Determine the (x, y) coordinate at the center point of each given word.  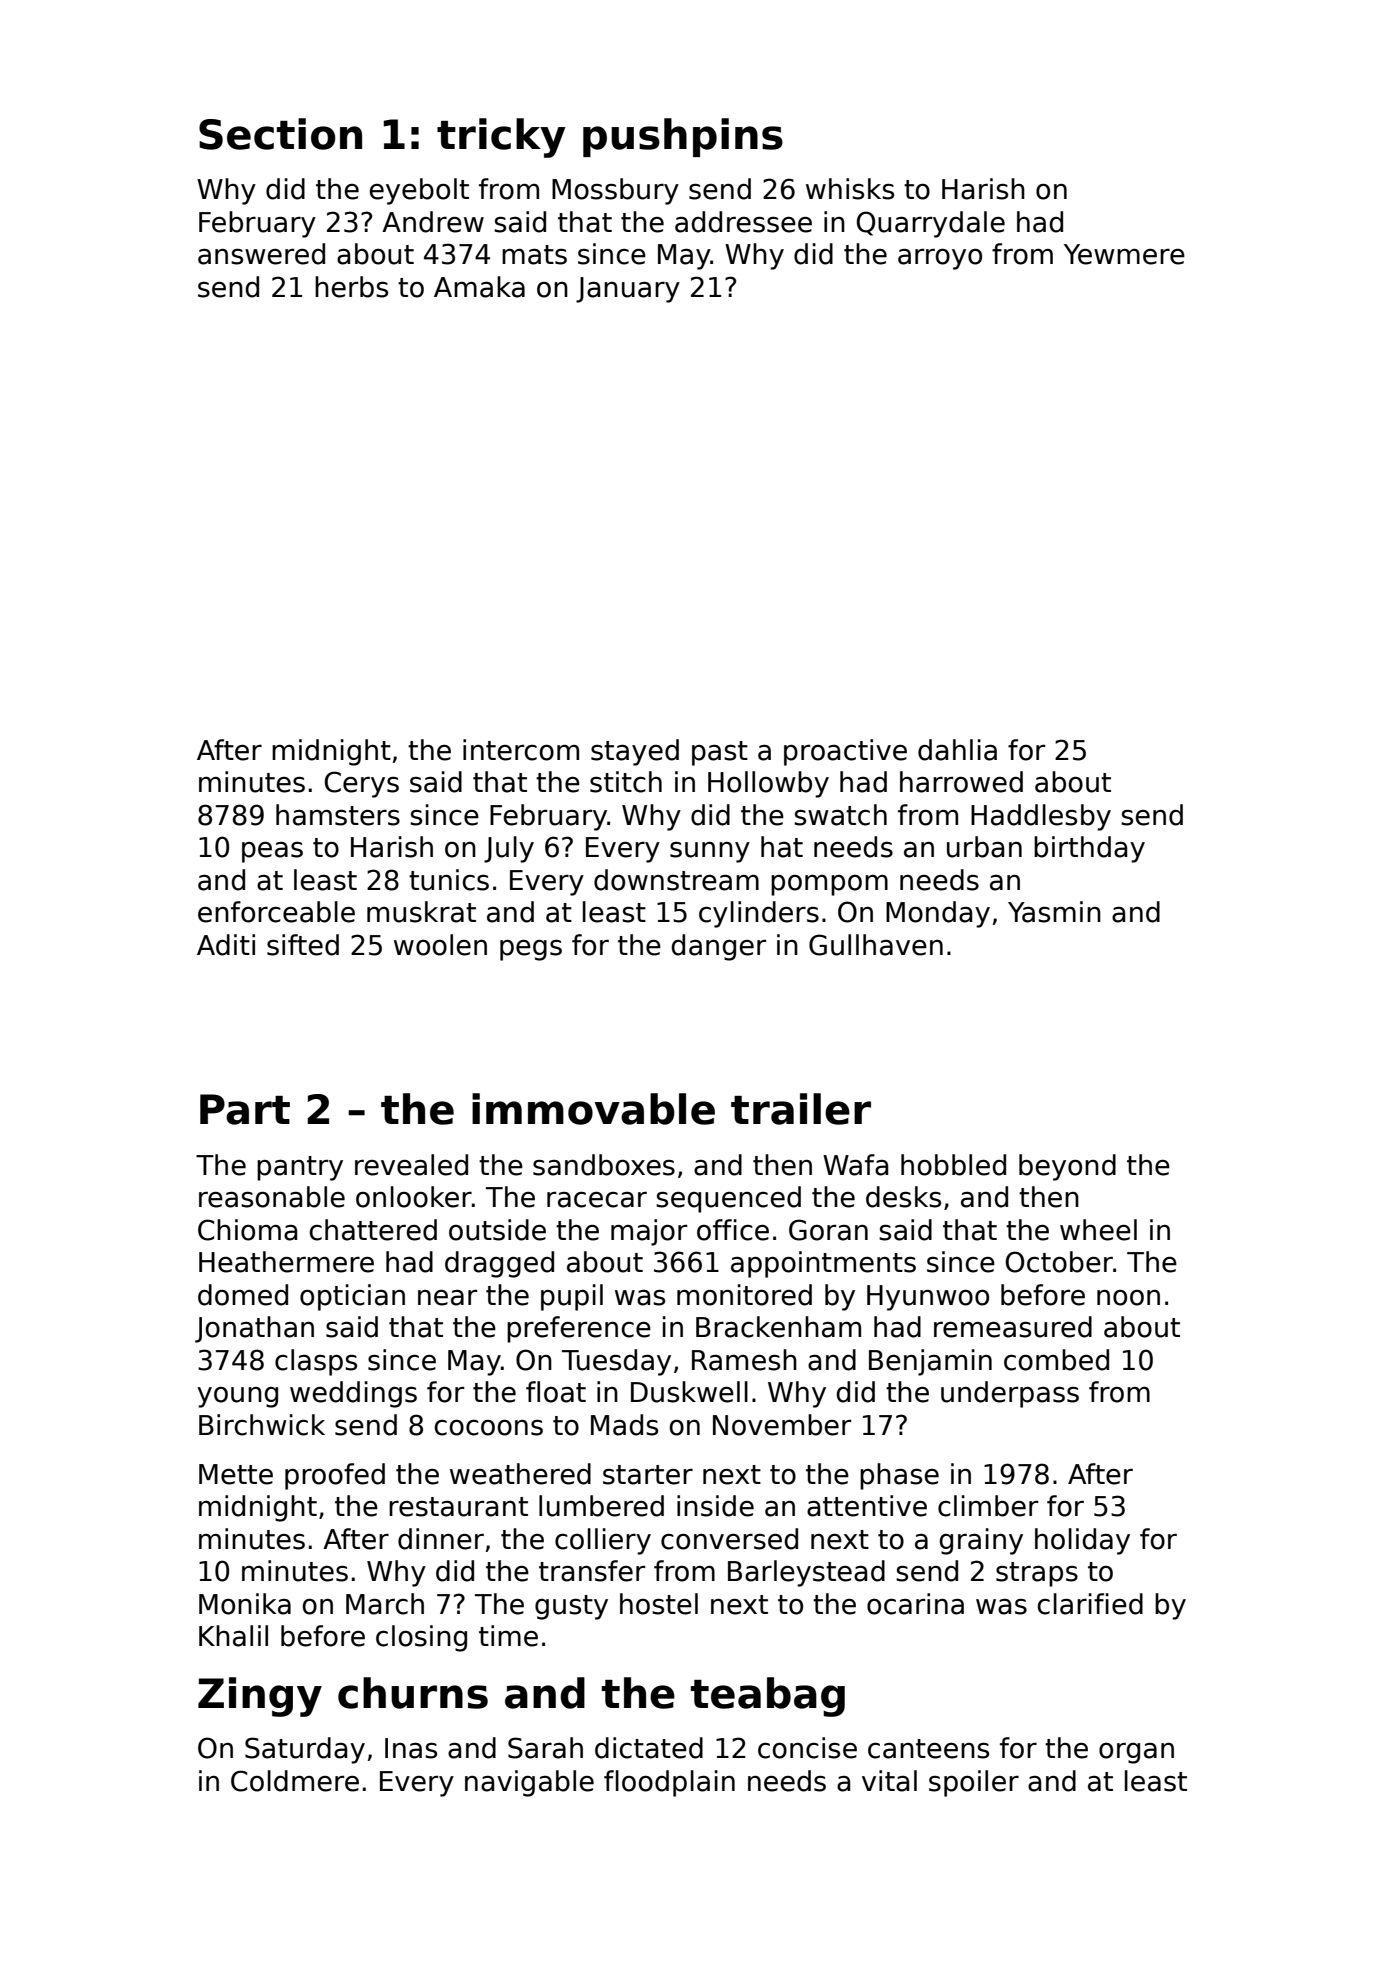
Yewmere (1124, 254)
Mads (624, 1425)
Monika (245, 1604)
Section (280, 134)
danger (718, 947)
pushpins (683, 137)
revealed (411, 1165)
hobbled (953, 1165)
